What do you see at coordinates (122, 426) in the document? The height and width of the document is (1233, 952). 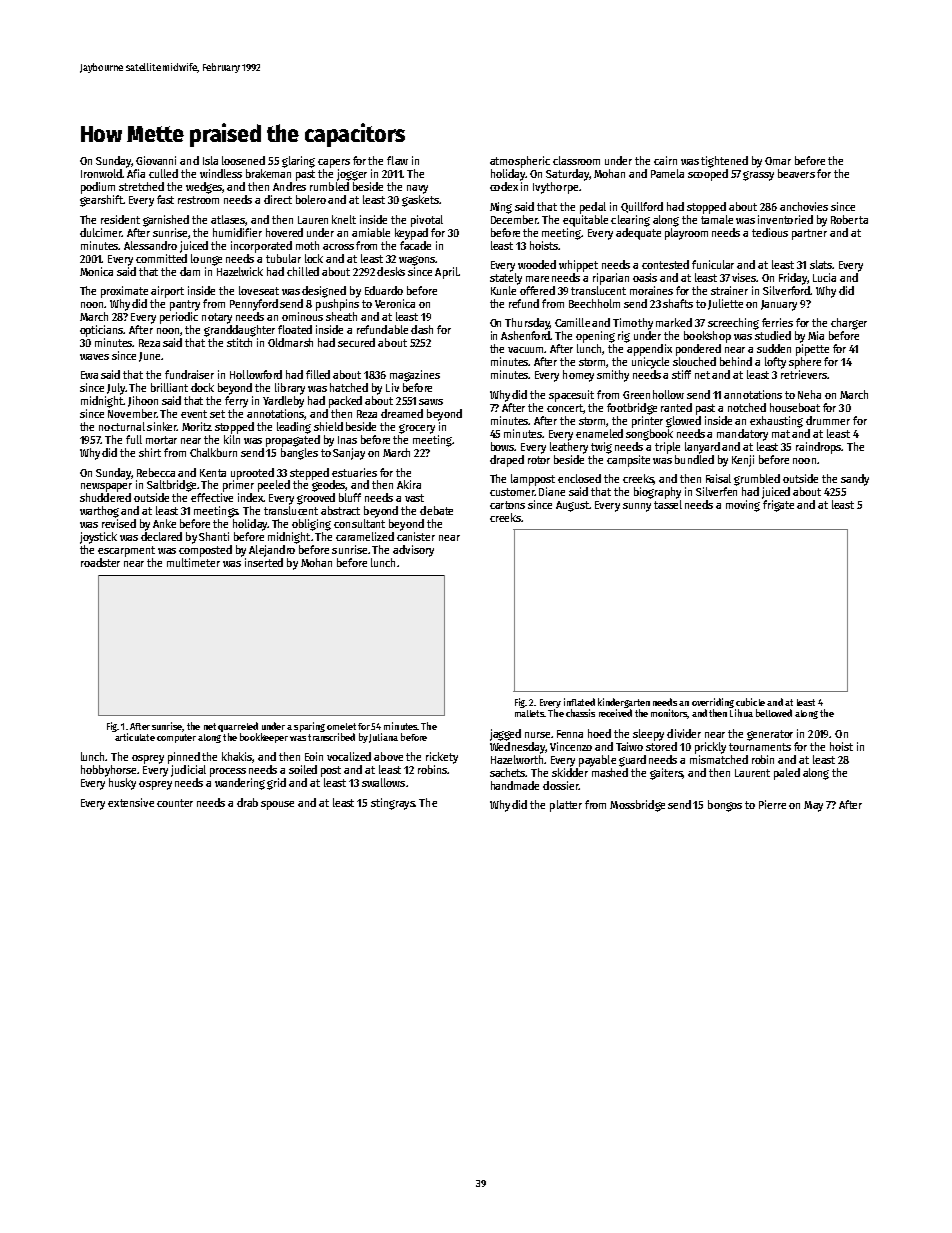 I see `nocturnal` at bounding box center [122, 426].
